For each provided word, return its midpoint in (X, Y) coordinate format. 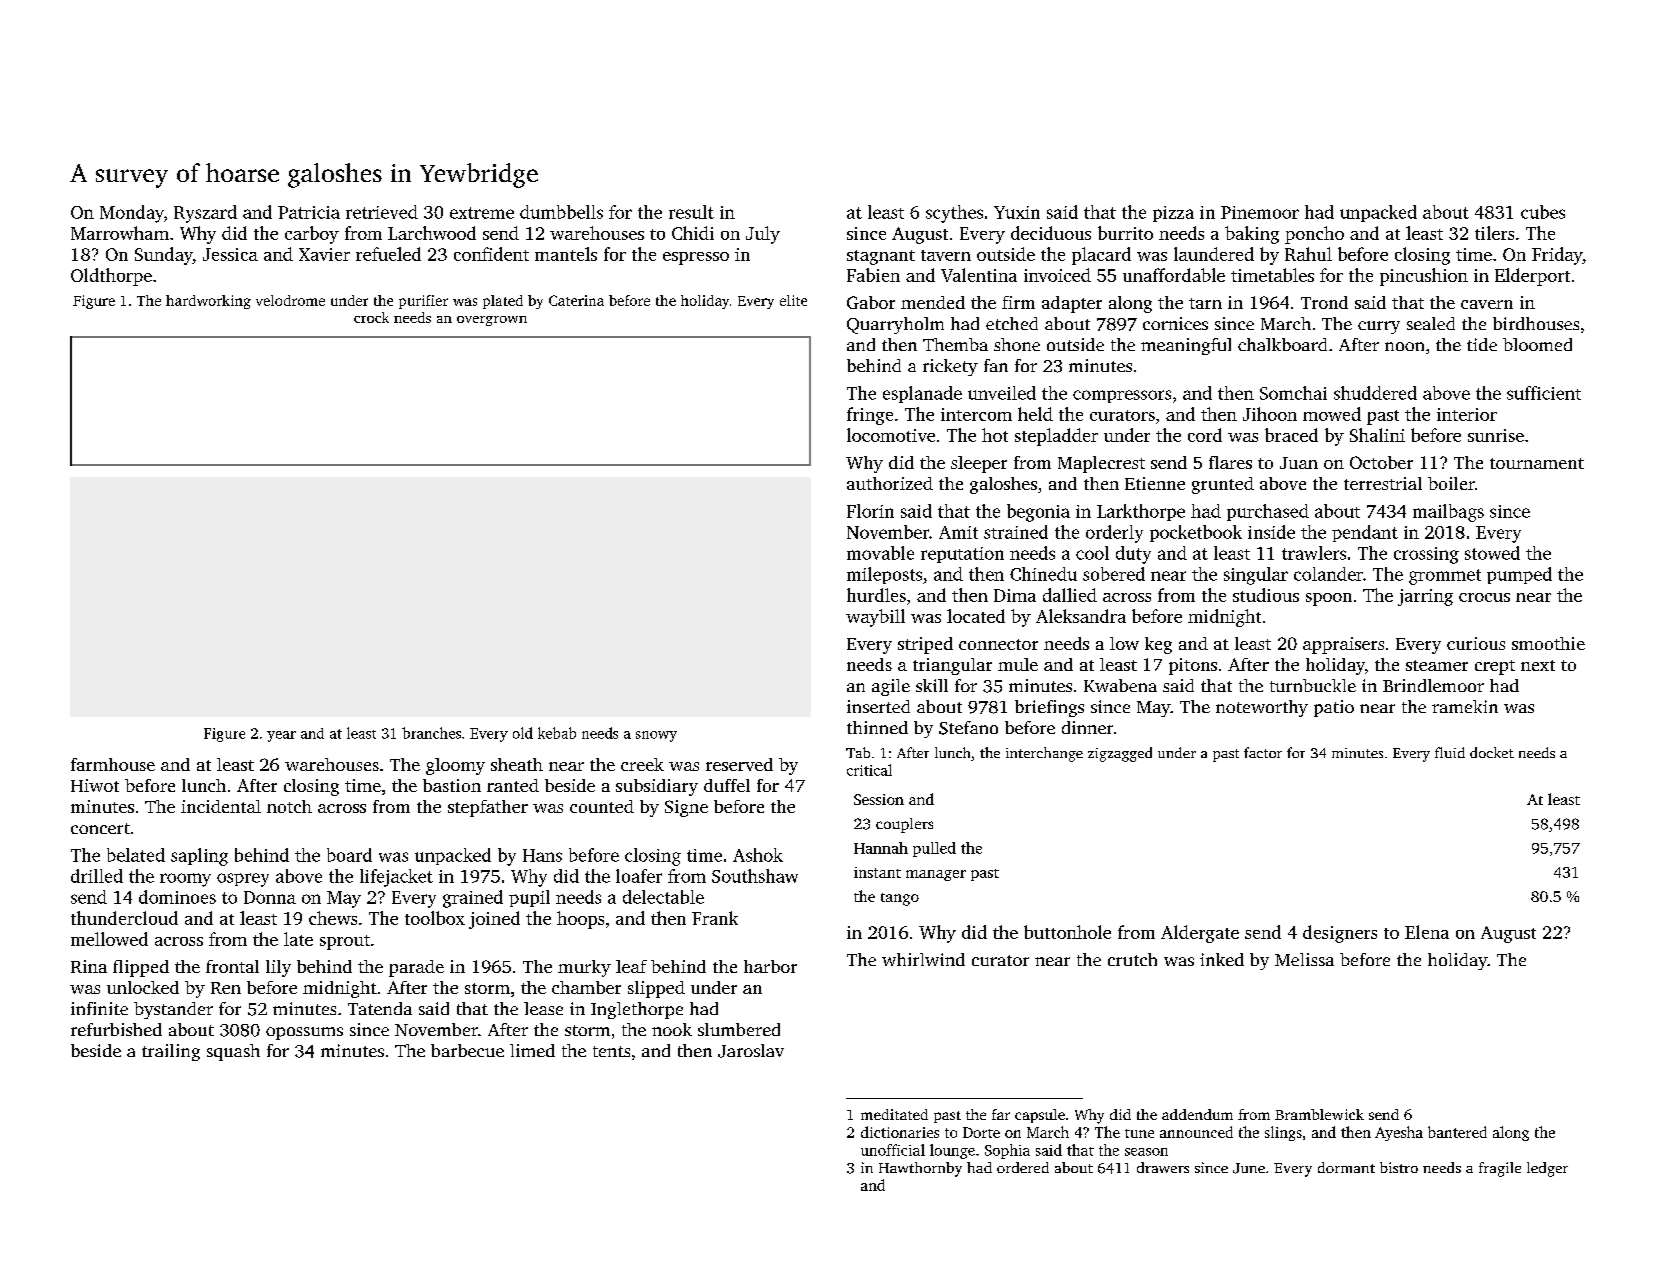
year (281, 736)
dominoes (177, 897)
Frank (715, 918)
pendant (1365, 533)
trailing (171, 1052)
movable (880, 553)
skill (932, 685)
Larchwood (432, 233)
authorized (890, 483)
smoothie (1548, 643)
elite (793, 300)
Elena (1427, 932)
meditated (894, 1114)
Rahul (1308, 254)
